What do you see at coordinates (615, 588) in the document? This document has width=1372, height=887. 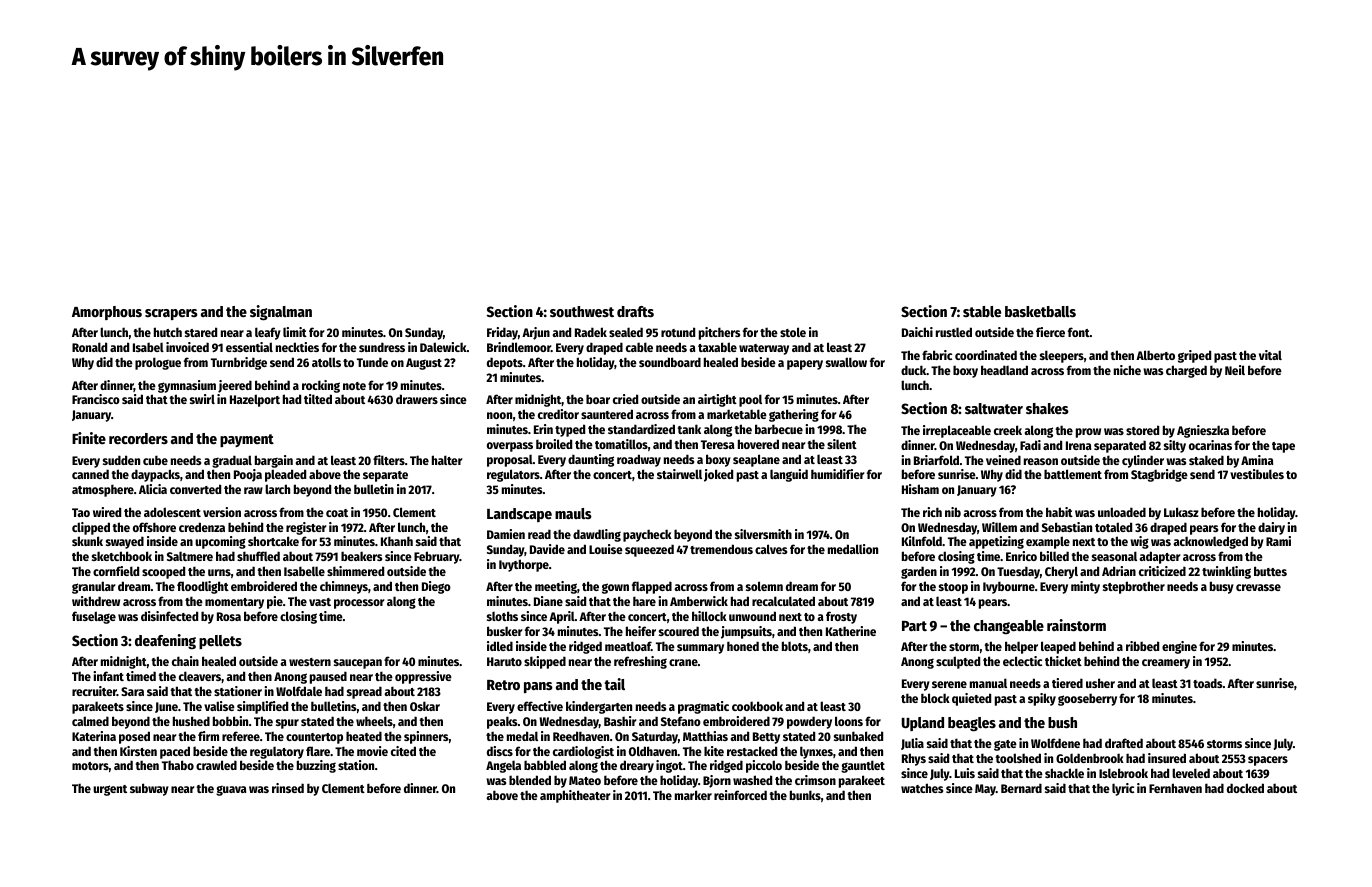 I see `gown` at bounding box center [615, 588].
